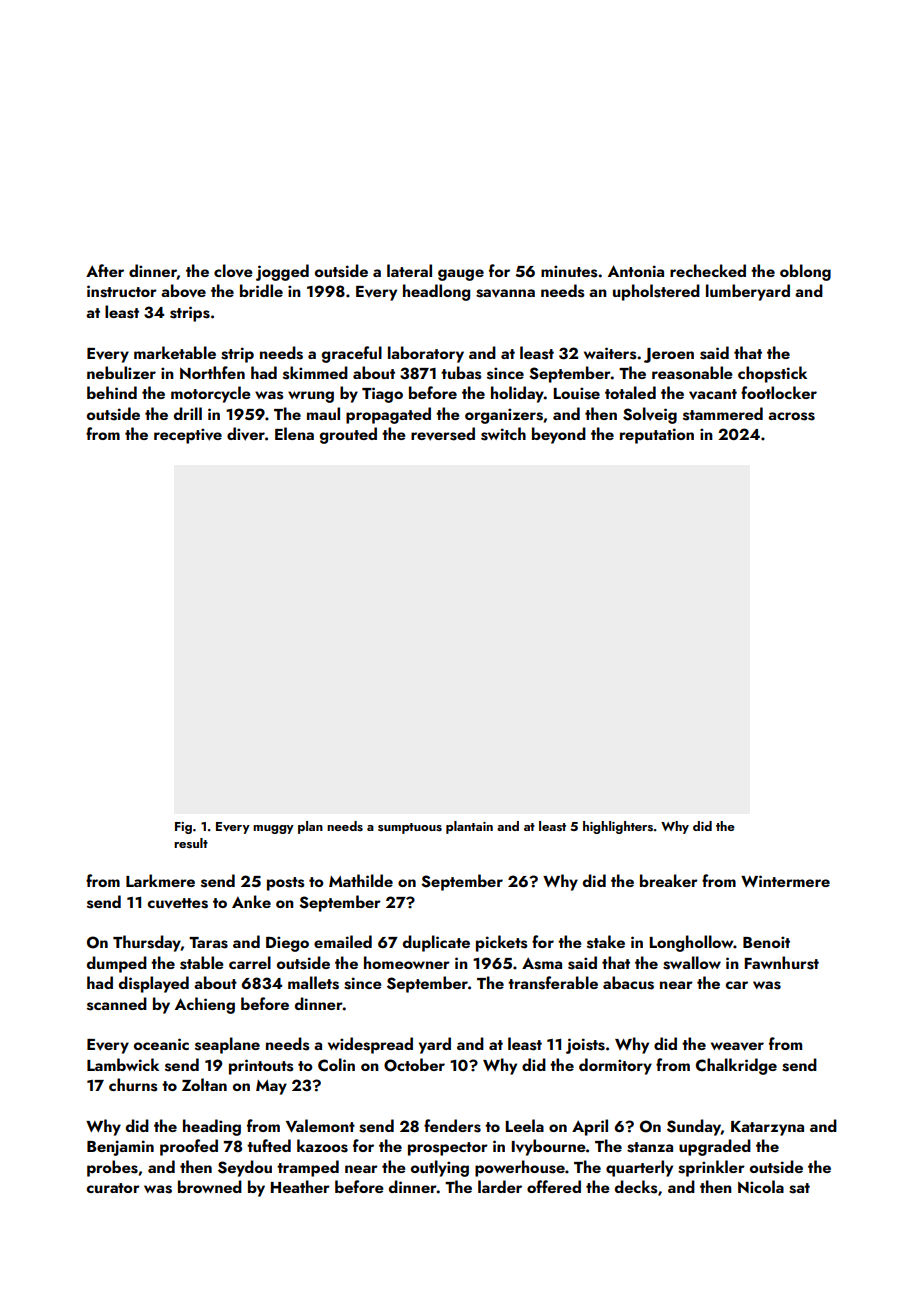 This screenshot has height=1308, width=924. I want to click on reputation, so click(657, 436).
